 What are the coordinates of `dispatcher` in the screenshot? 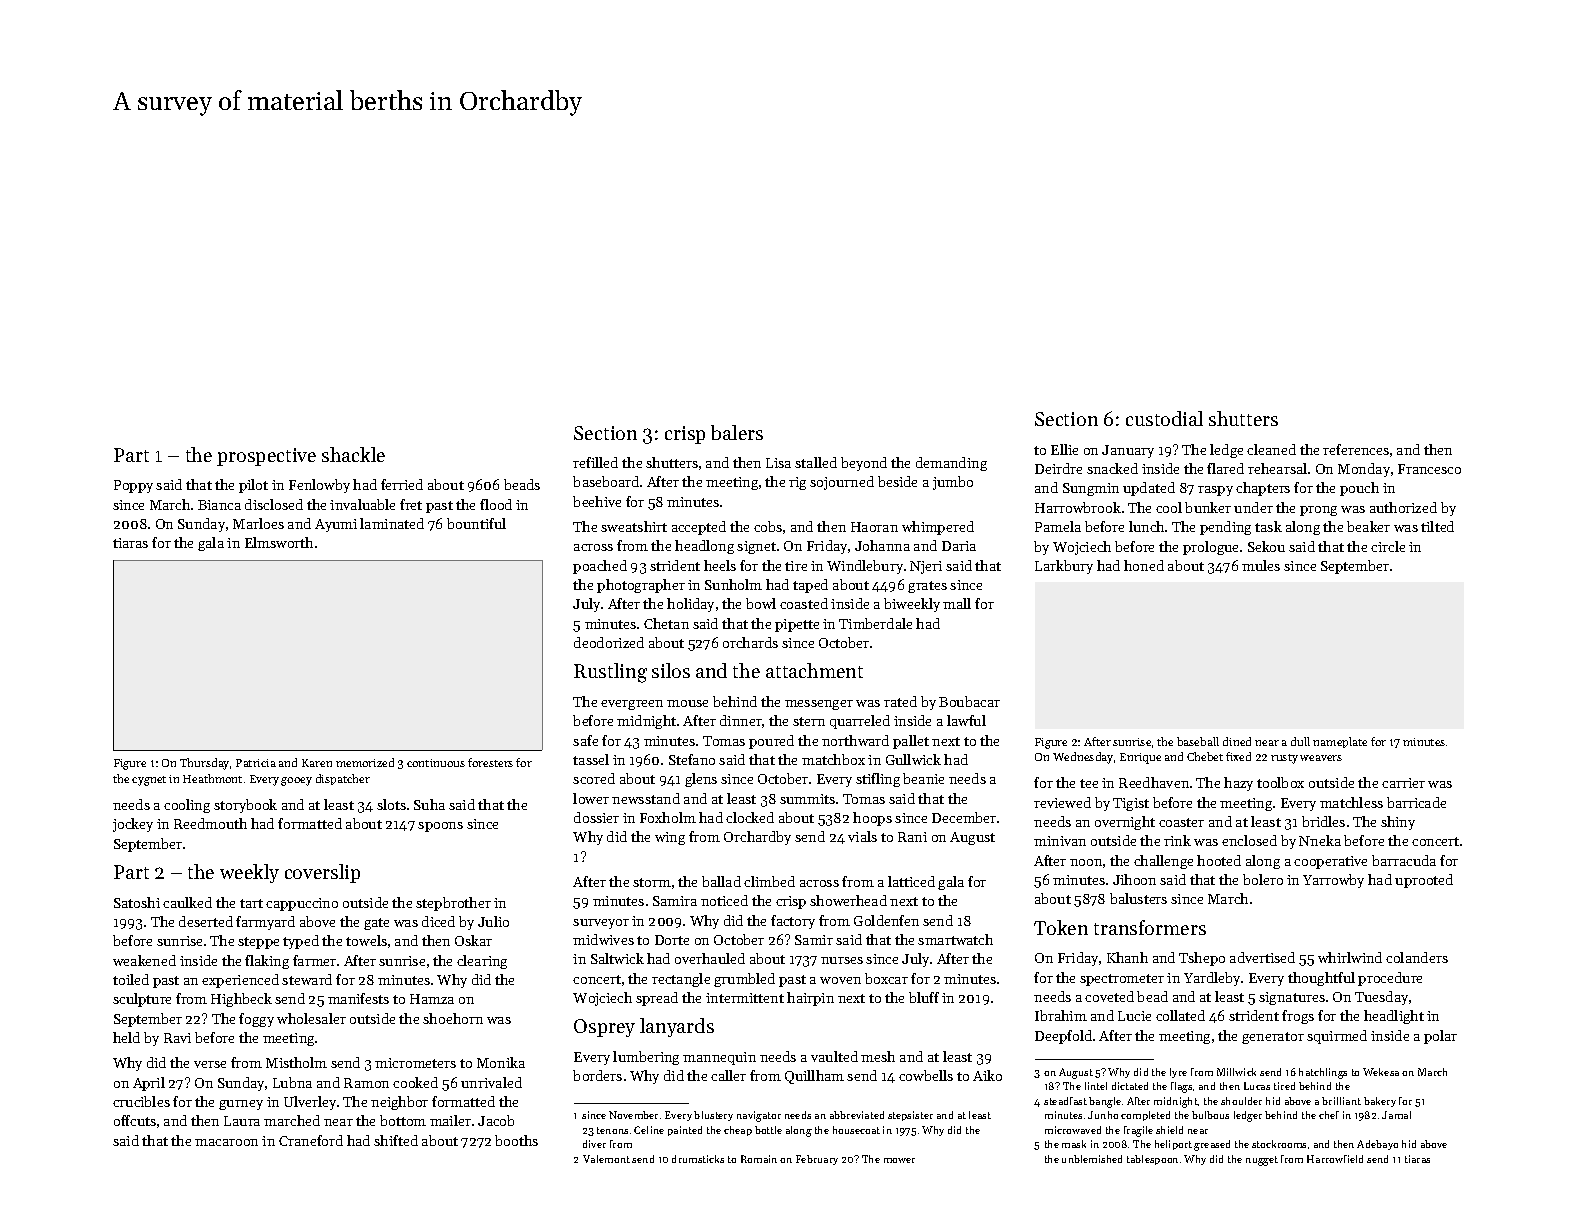 It's located at (343, 779).
